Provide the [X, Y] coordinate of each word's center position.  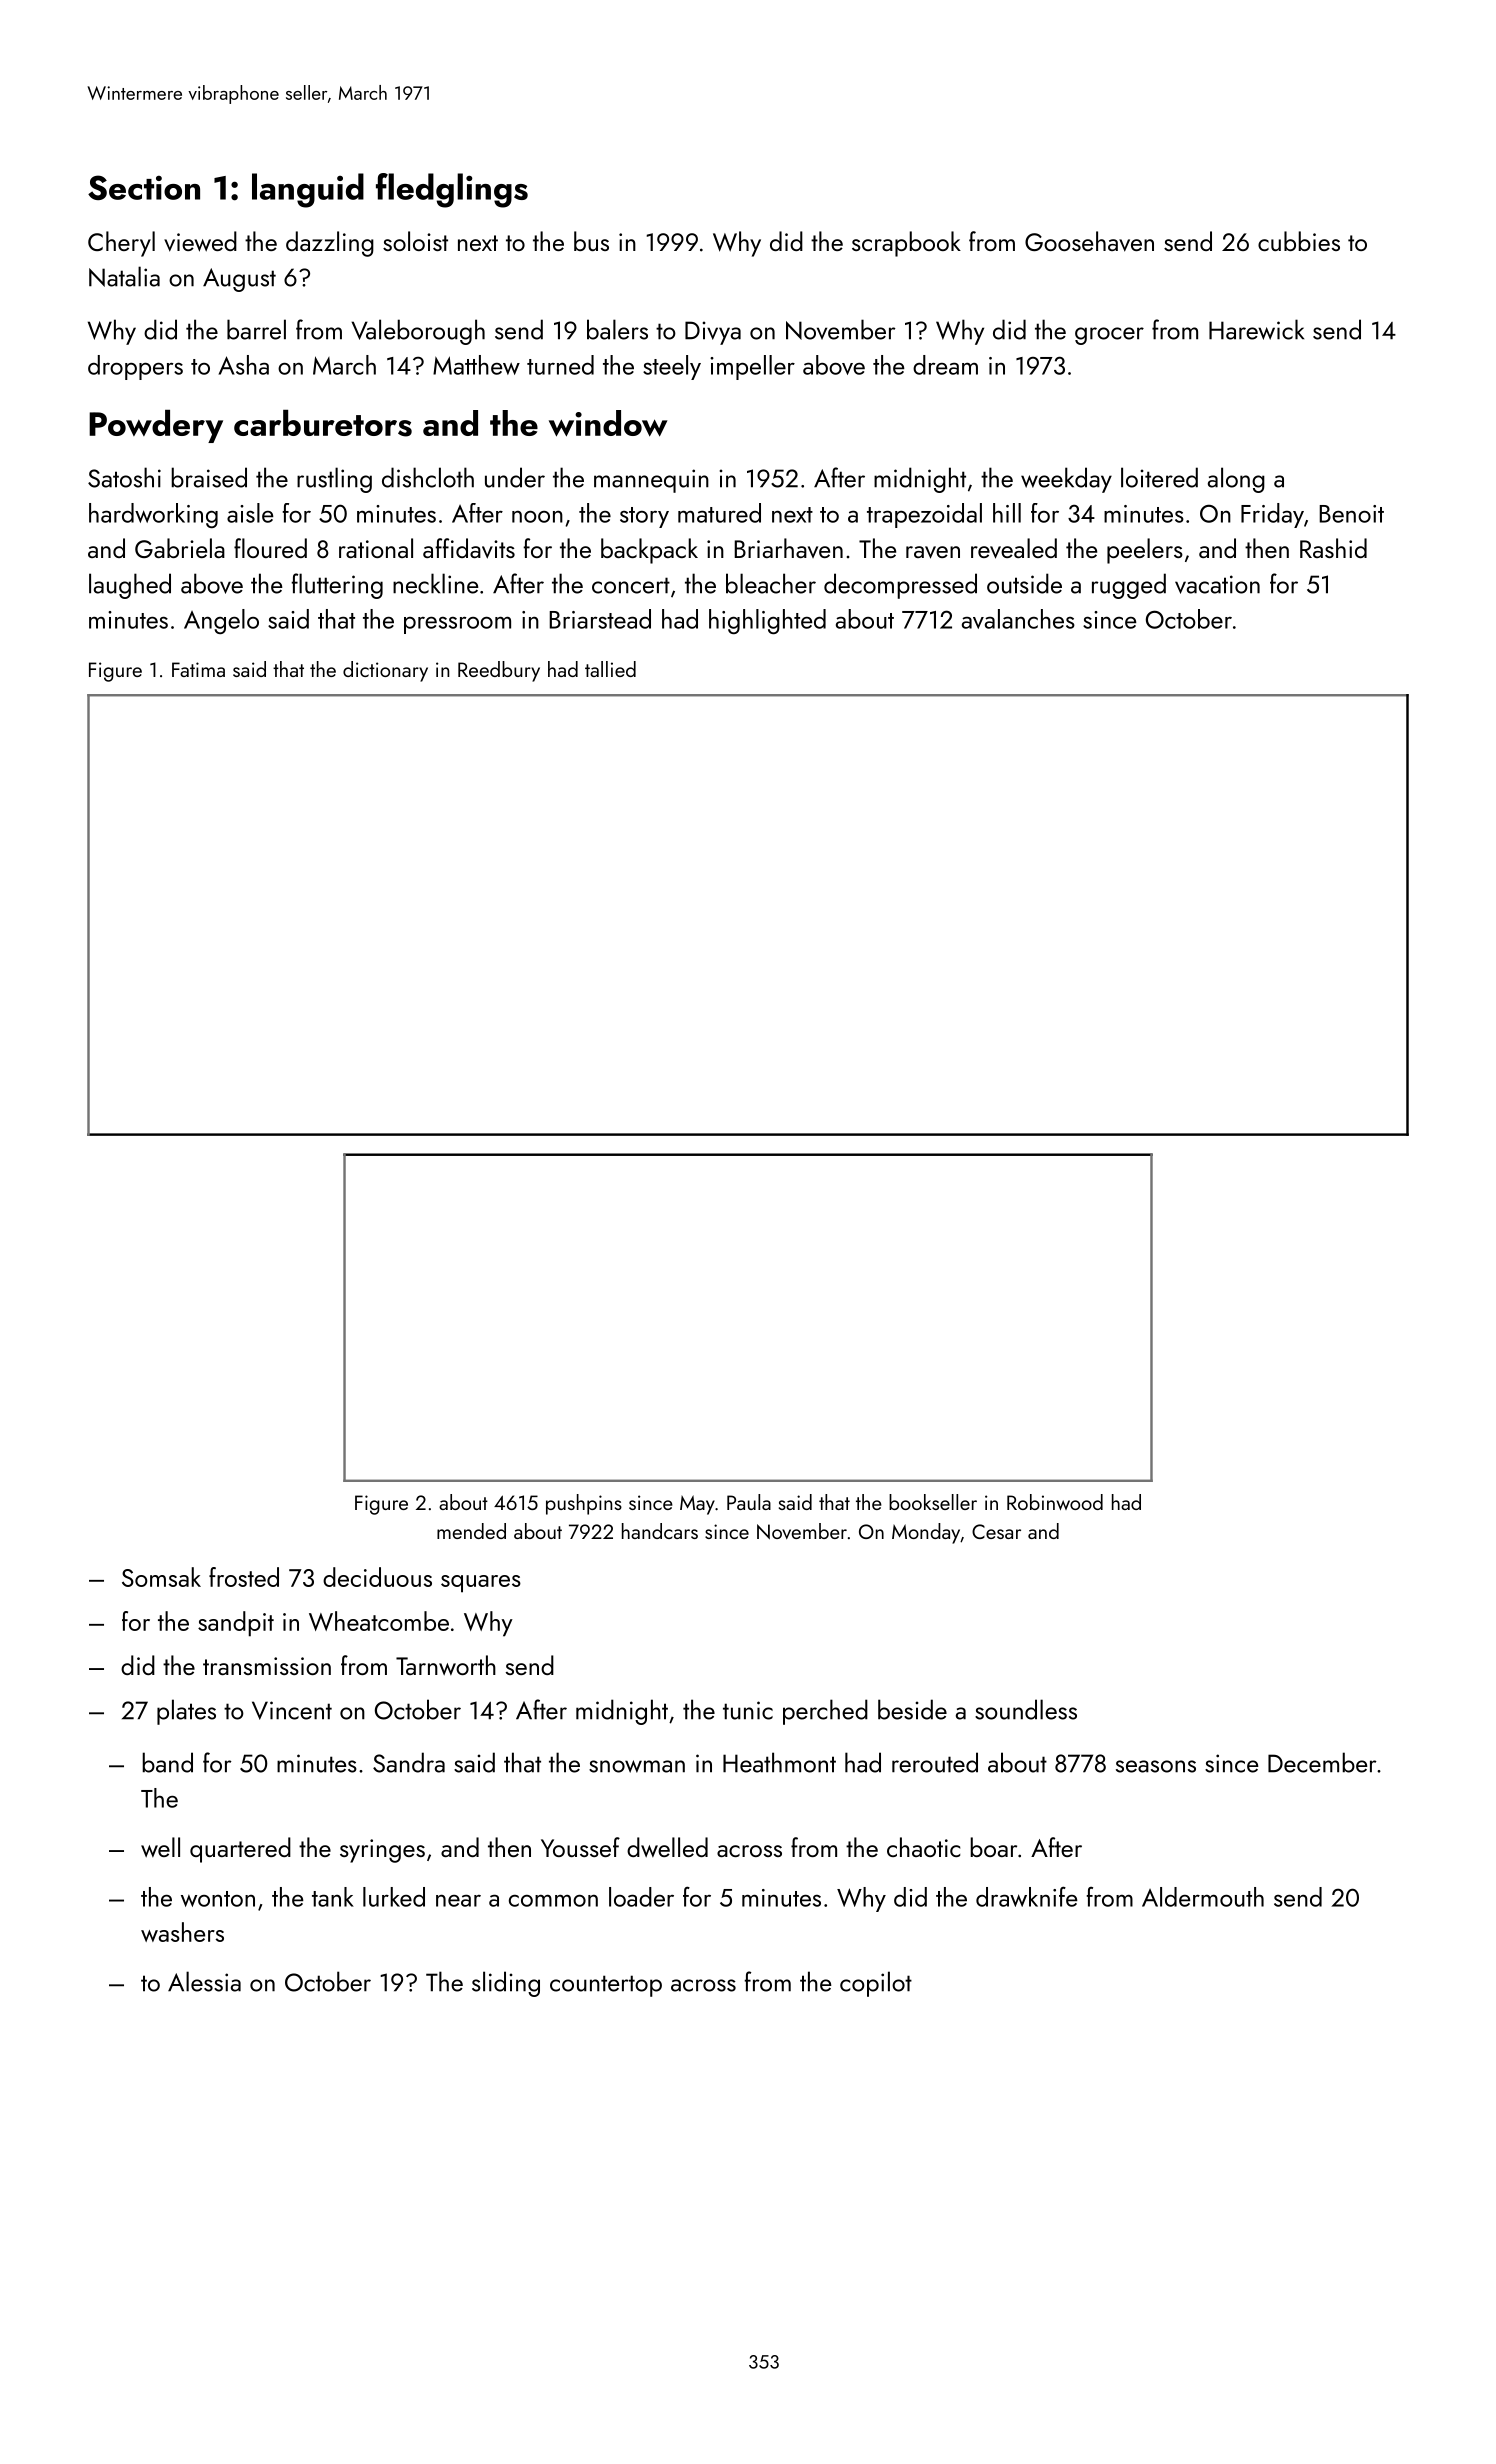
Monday [926, 1533]
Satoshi [124, 477]
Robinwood [1055, 1502]
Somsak [161, 1577]
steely [672, 367]
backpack [649, 551]
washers [182, 1932]
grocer [1109, 336]
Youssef [580, 1847]
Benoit [1351, 514]
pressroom [457, 625]
